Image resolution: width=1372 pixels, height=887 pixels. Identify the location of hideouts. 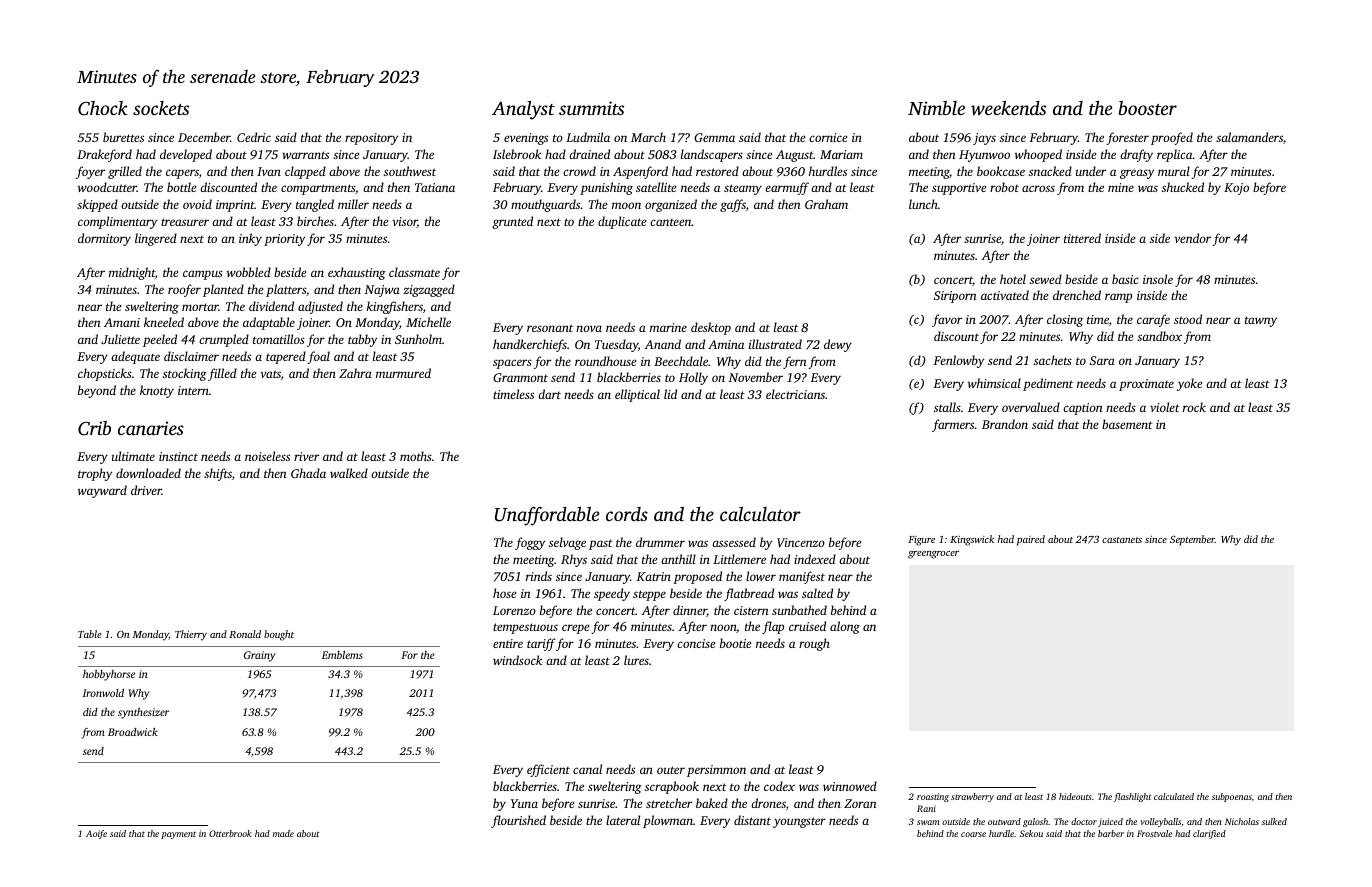
(1075, 796).
